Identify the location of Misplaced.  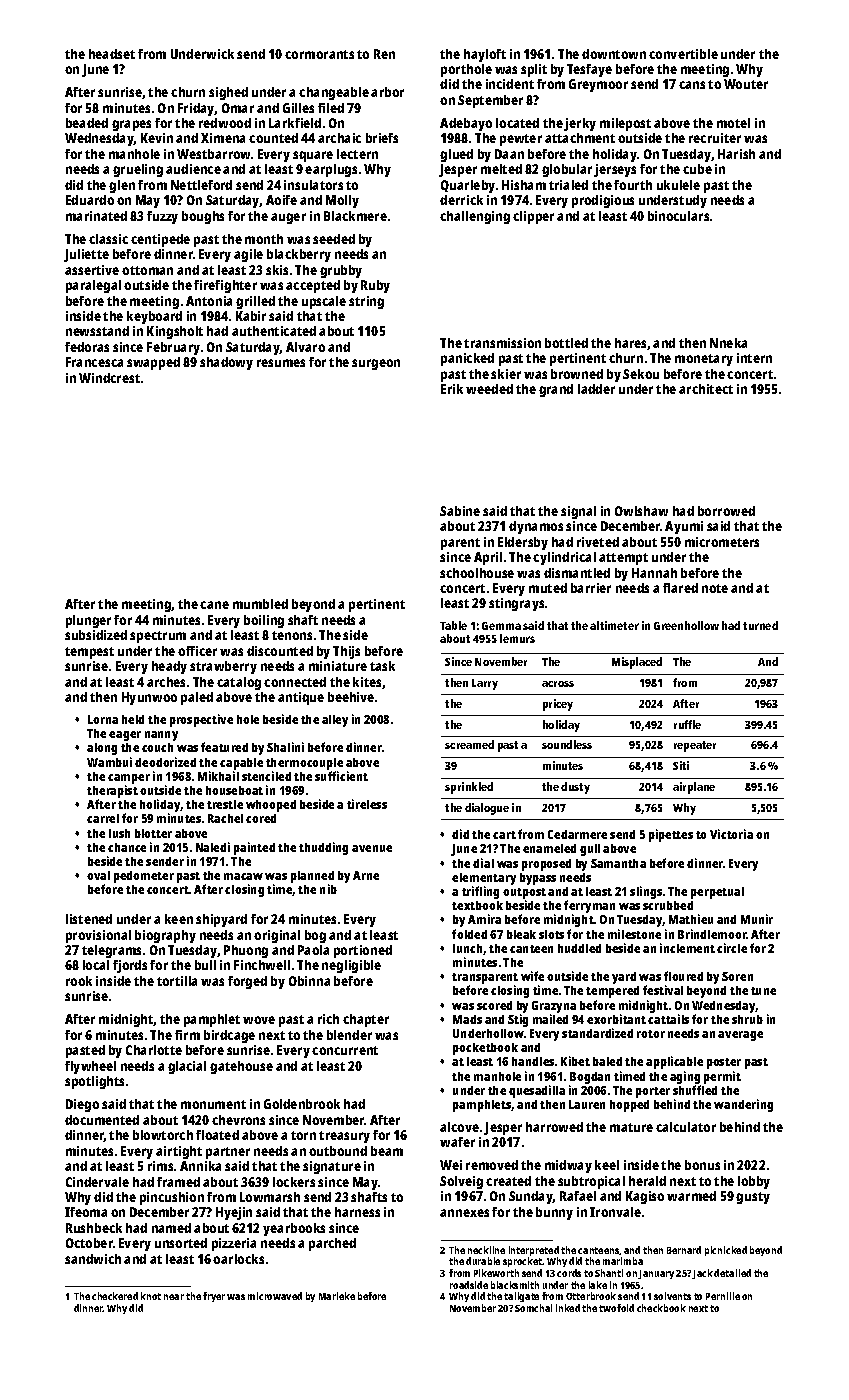
(637, 663).
